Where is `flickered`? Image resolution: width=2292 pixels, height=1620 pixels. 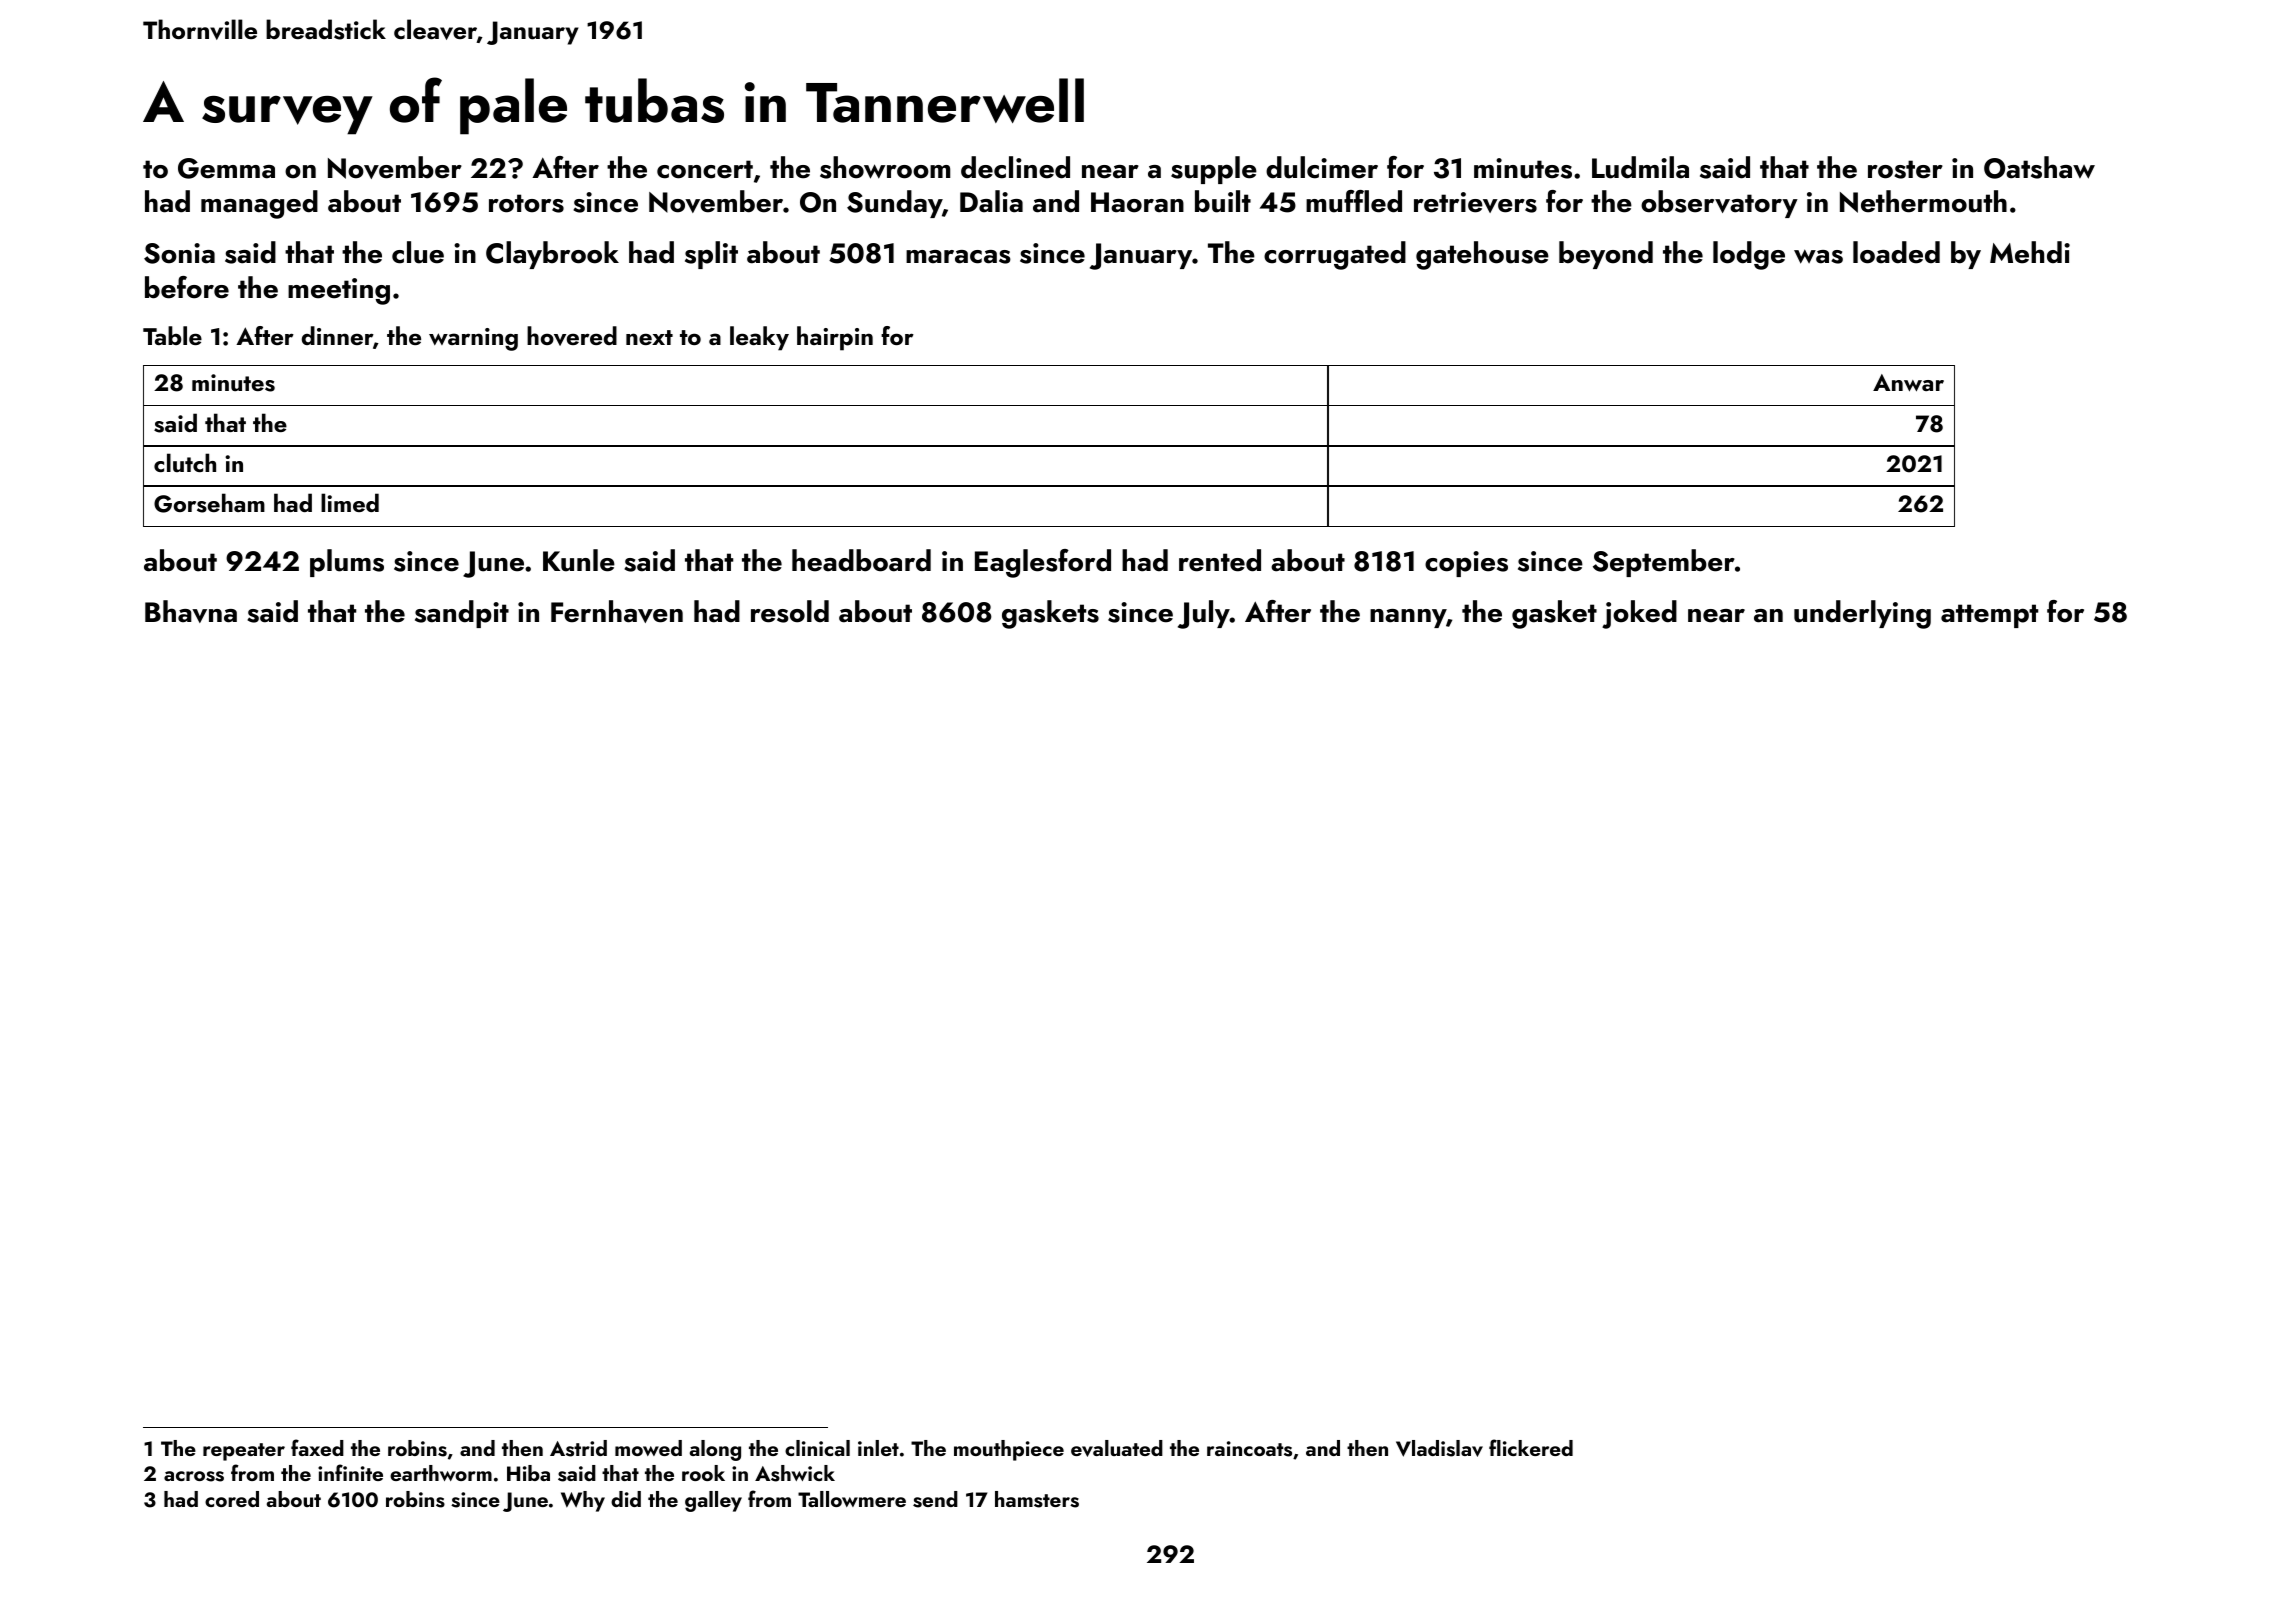 flickered is located at coordinates (1531, 1447).
